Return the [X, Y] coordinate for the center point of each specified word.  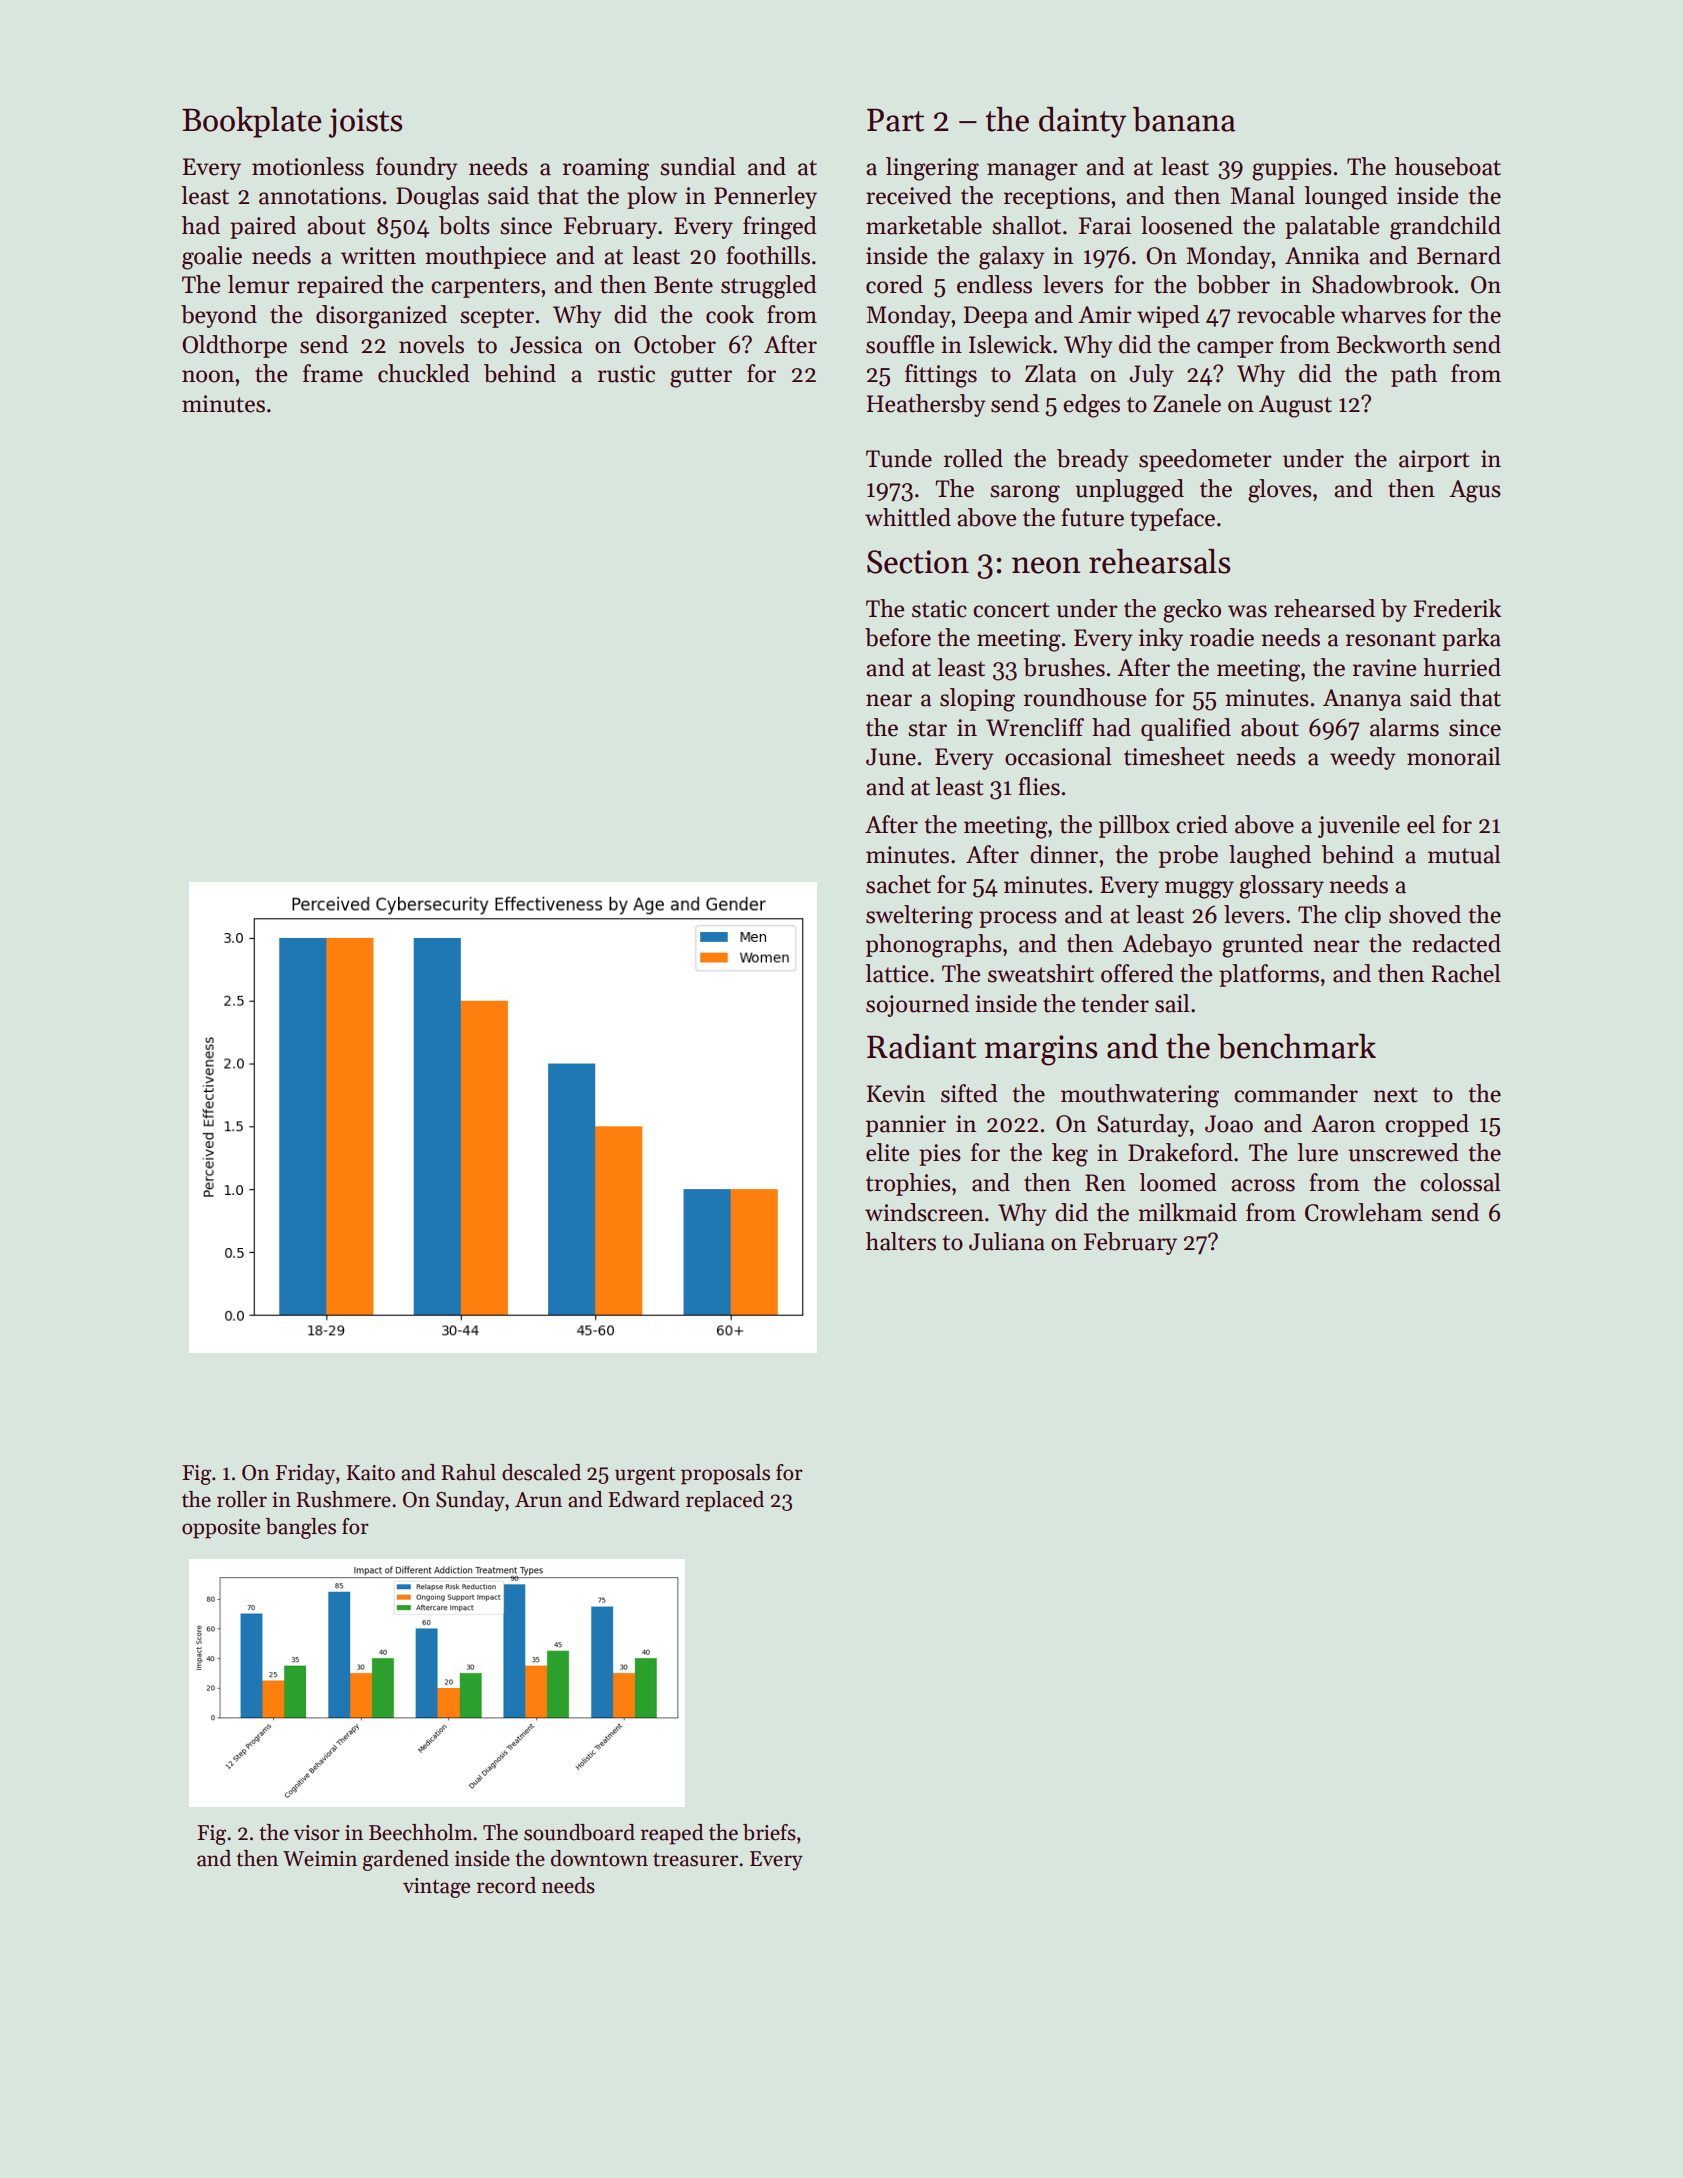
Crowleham [1364, 1212]
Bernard [1459, 255]
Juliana [1007, 1241]
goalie [212, 258]
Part [895, 120]
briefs [769, 1832]
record [506, 1885]
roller [242, 1499]
